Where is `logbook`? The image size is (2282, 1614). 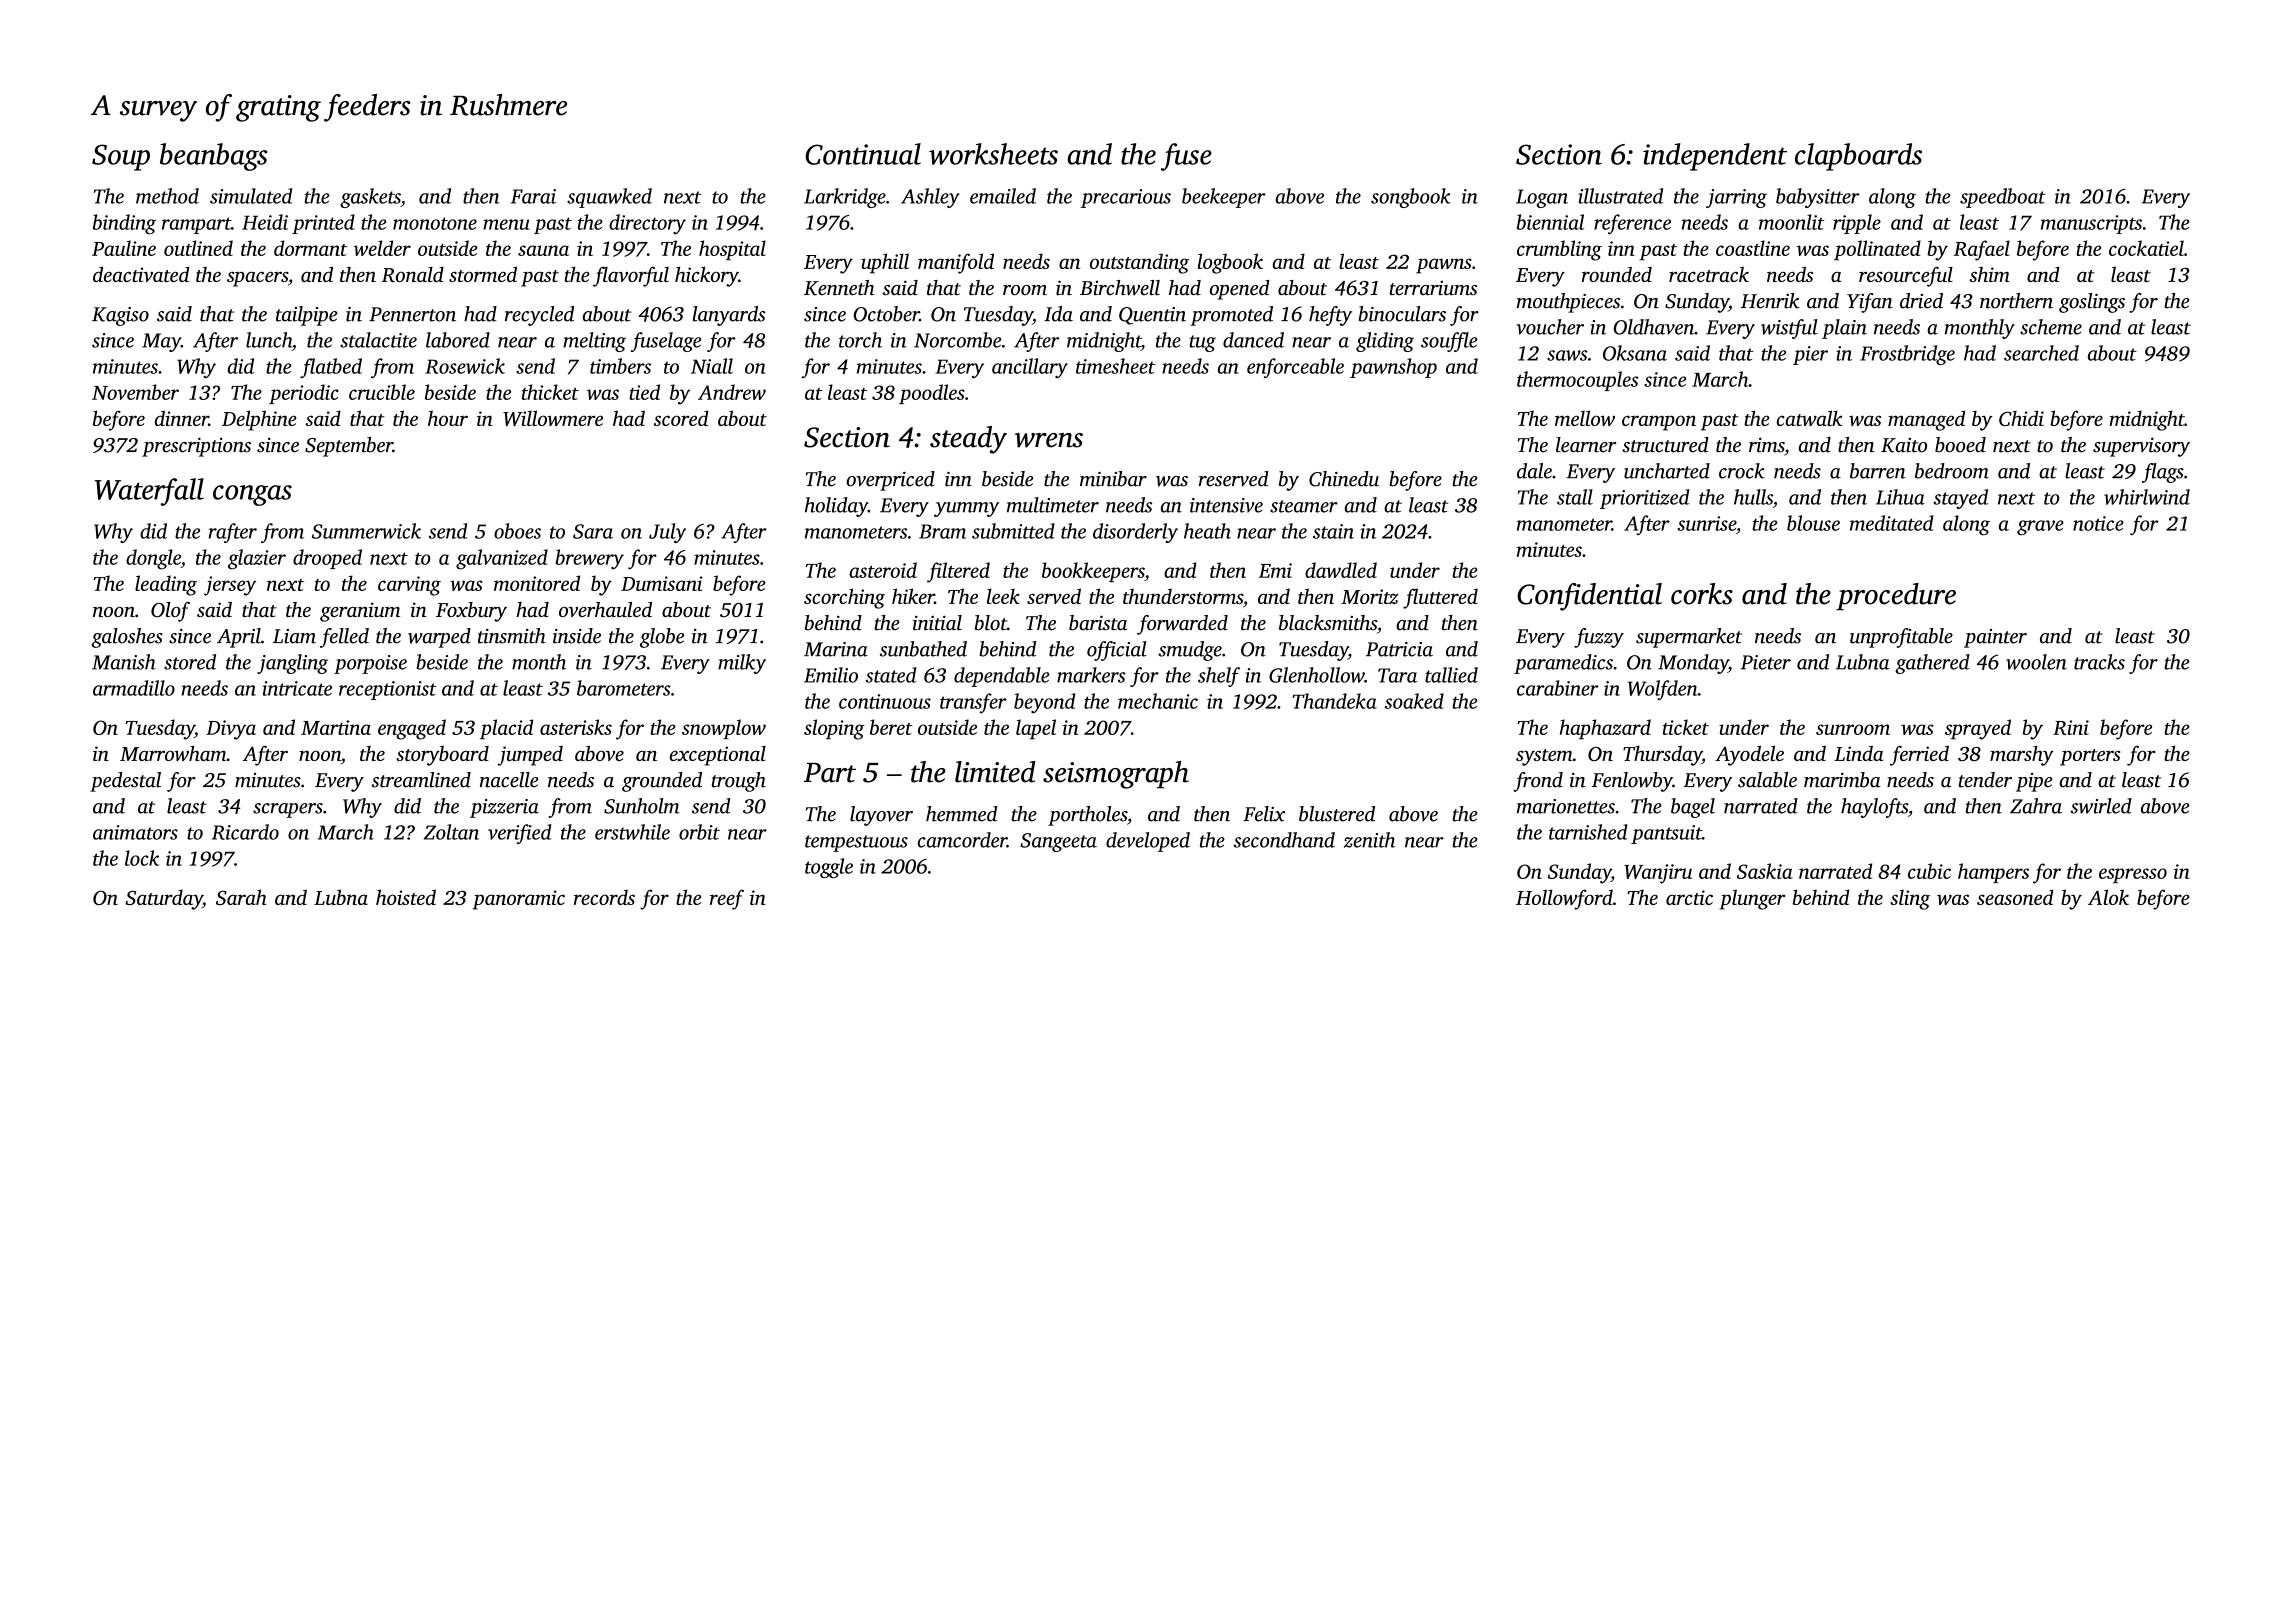 logbook is located at coordinates (1230, 263).
